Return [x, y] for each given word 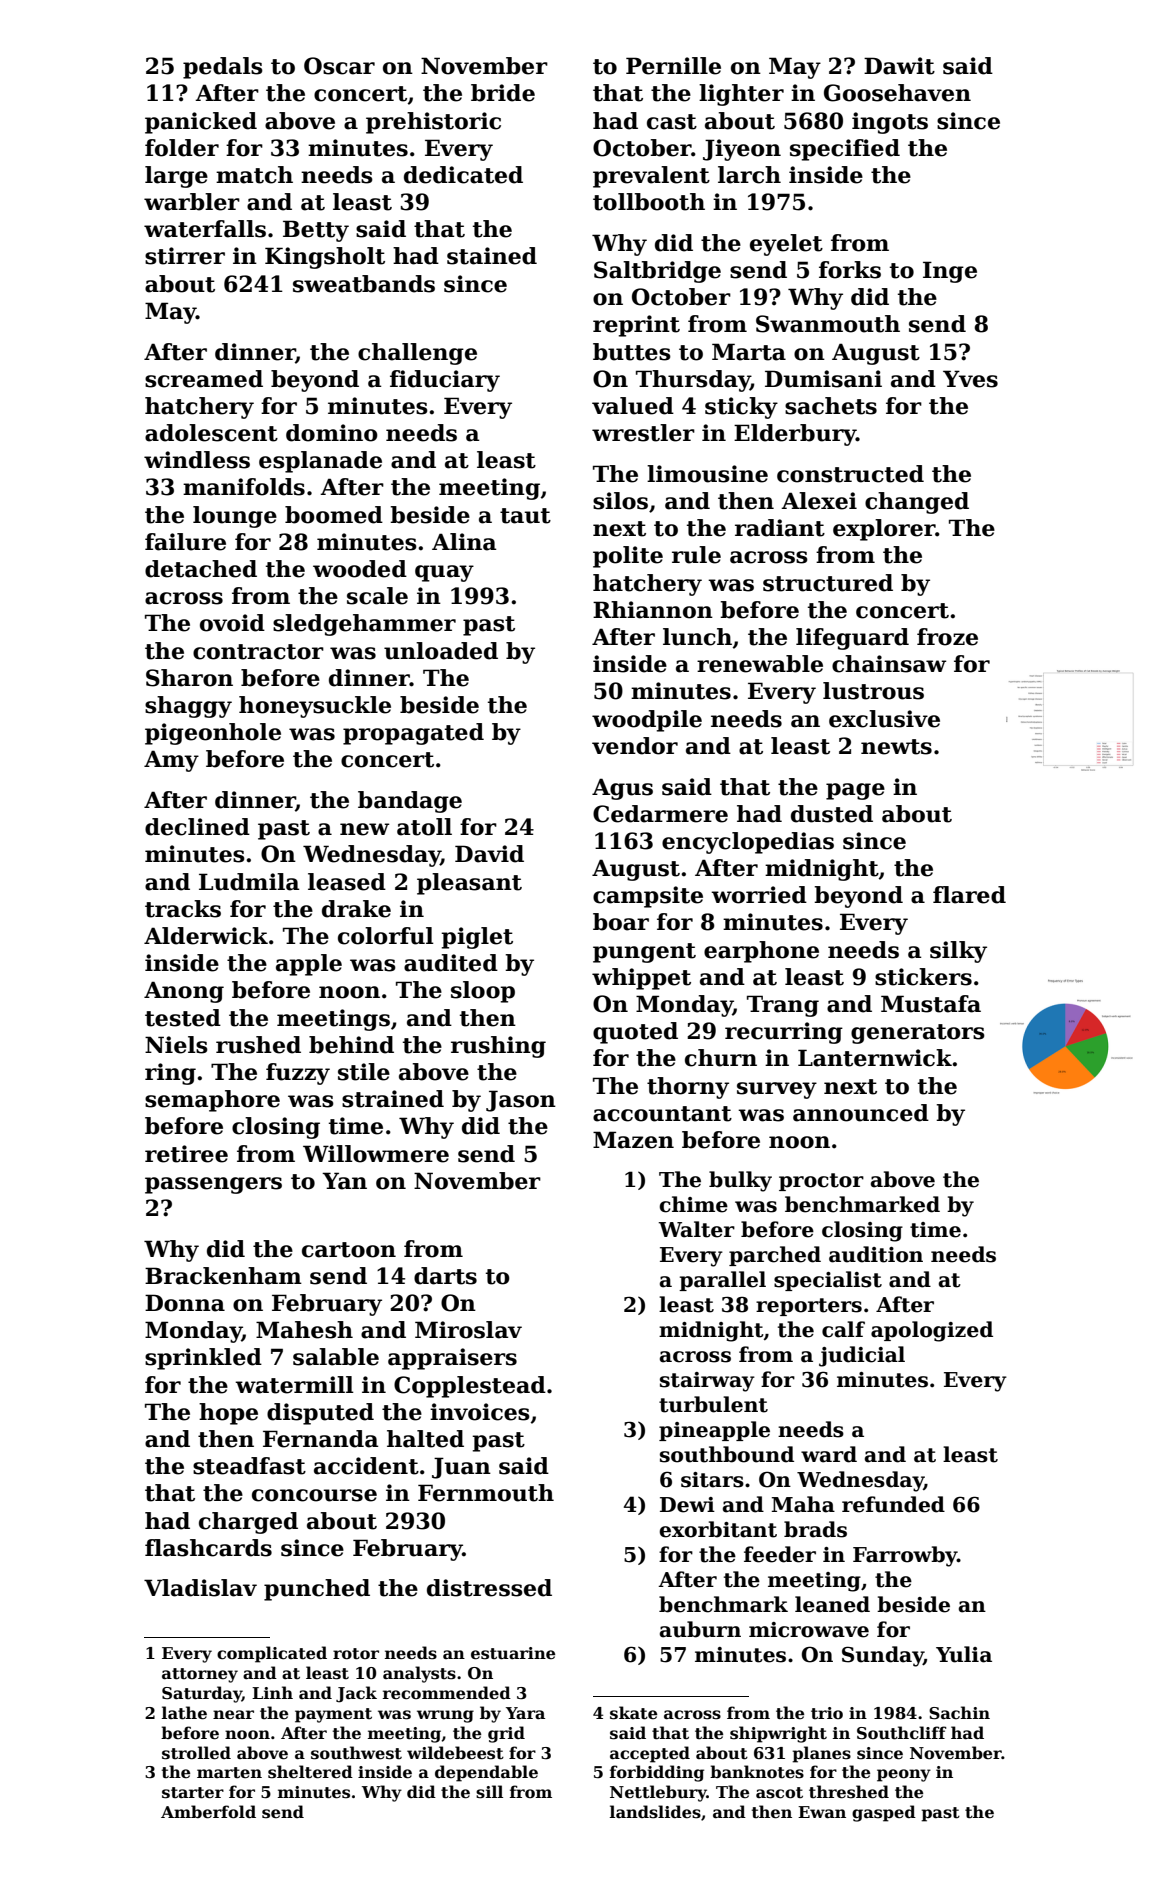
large [176, 177]
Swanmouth [828, 324]
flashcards [208, 1548]
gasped [884, 1813]
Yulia [964, 1654]
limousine [707, 474]
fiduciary [445, 381]
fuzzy [298, 1074]
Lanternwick [875, 1058]
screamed [204, 379]
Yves [970, 379]
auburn [700, 1629]
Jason [521, 1101]
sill [489, 1792]
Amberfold [208, 1812]
